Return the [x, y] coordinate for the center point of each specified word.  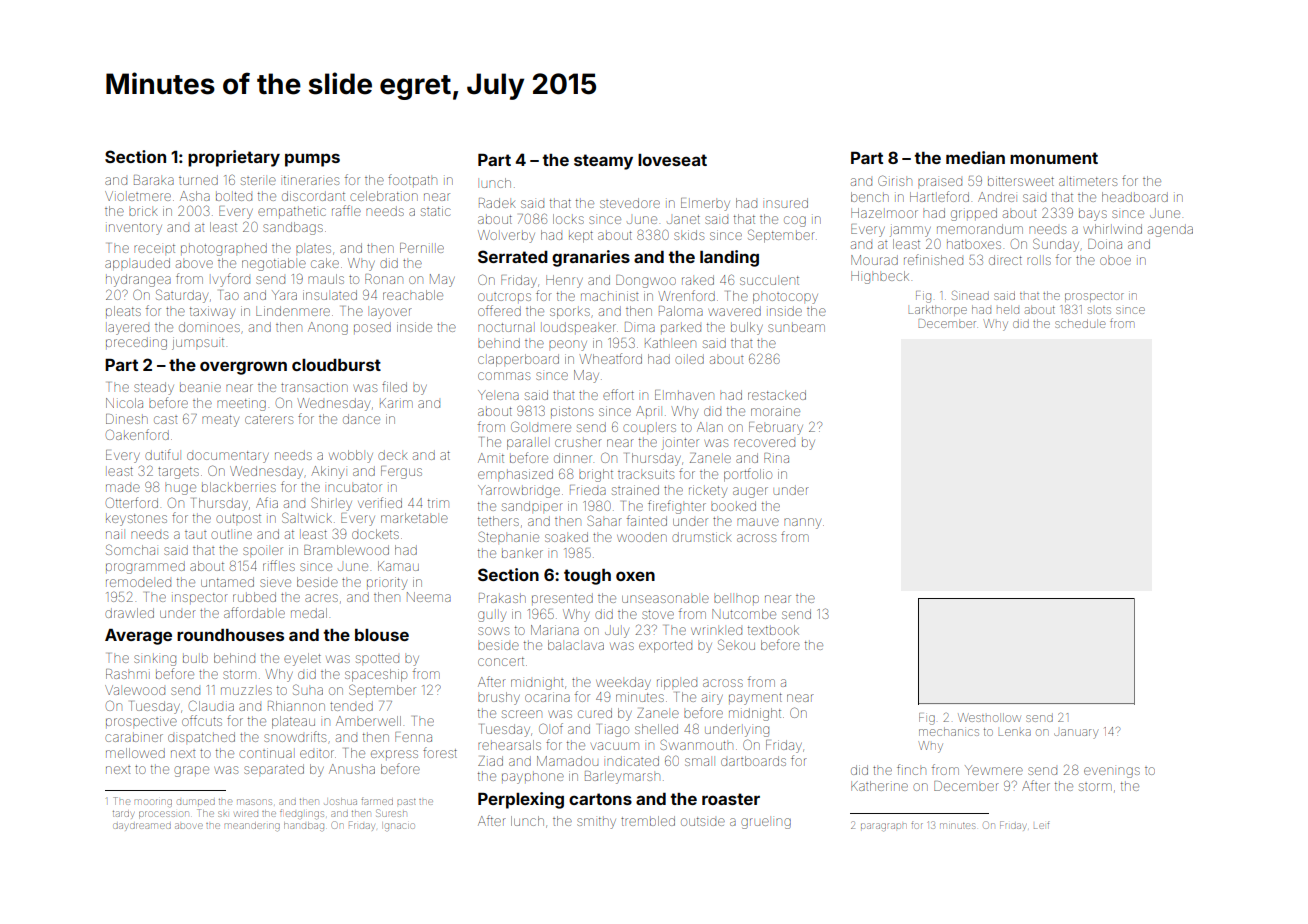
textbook [773, 630]
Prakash [502, 598]
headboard [1135, 197]
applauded [137, 264]
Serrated [513, 256]
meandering [252, 827]
